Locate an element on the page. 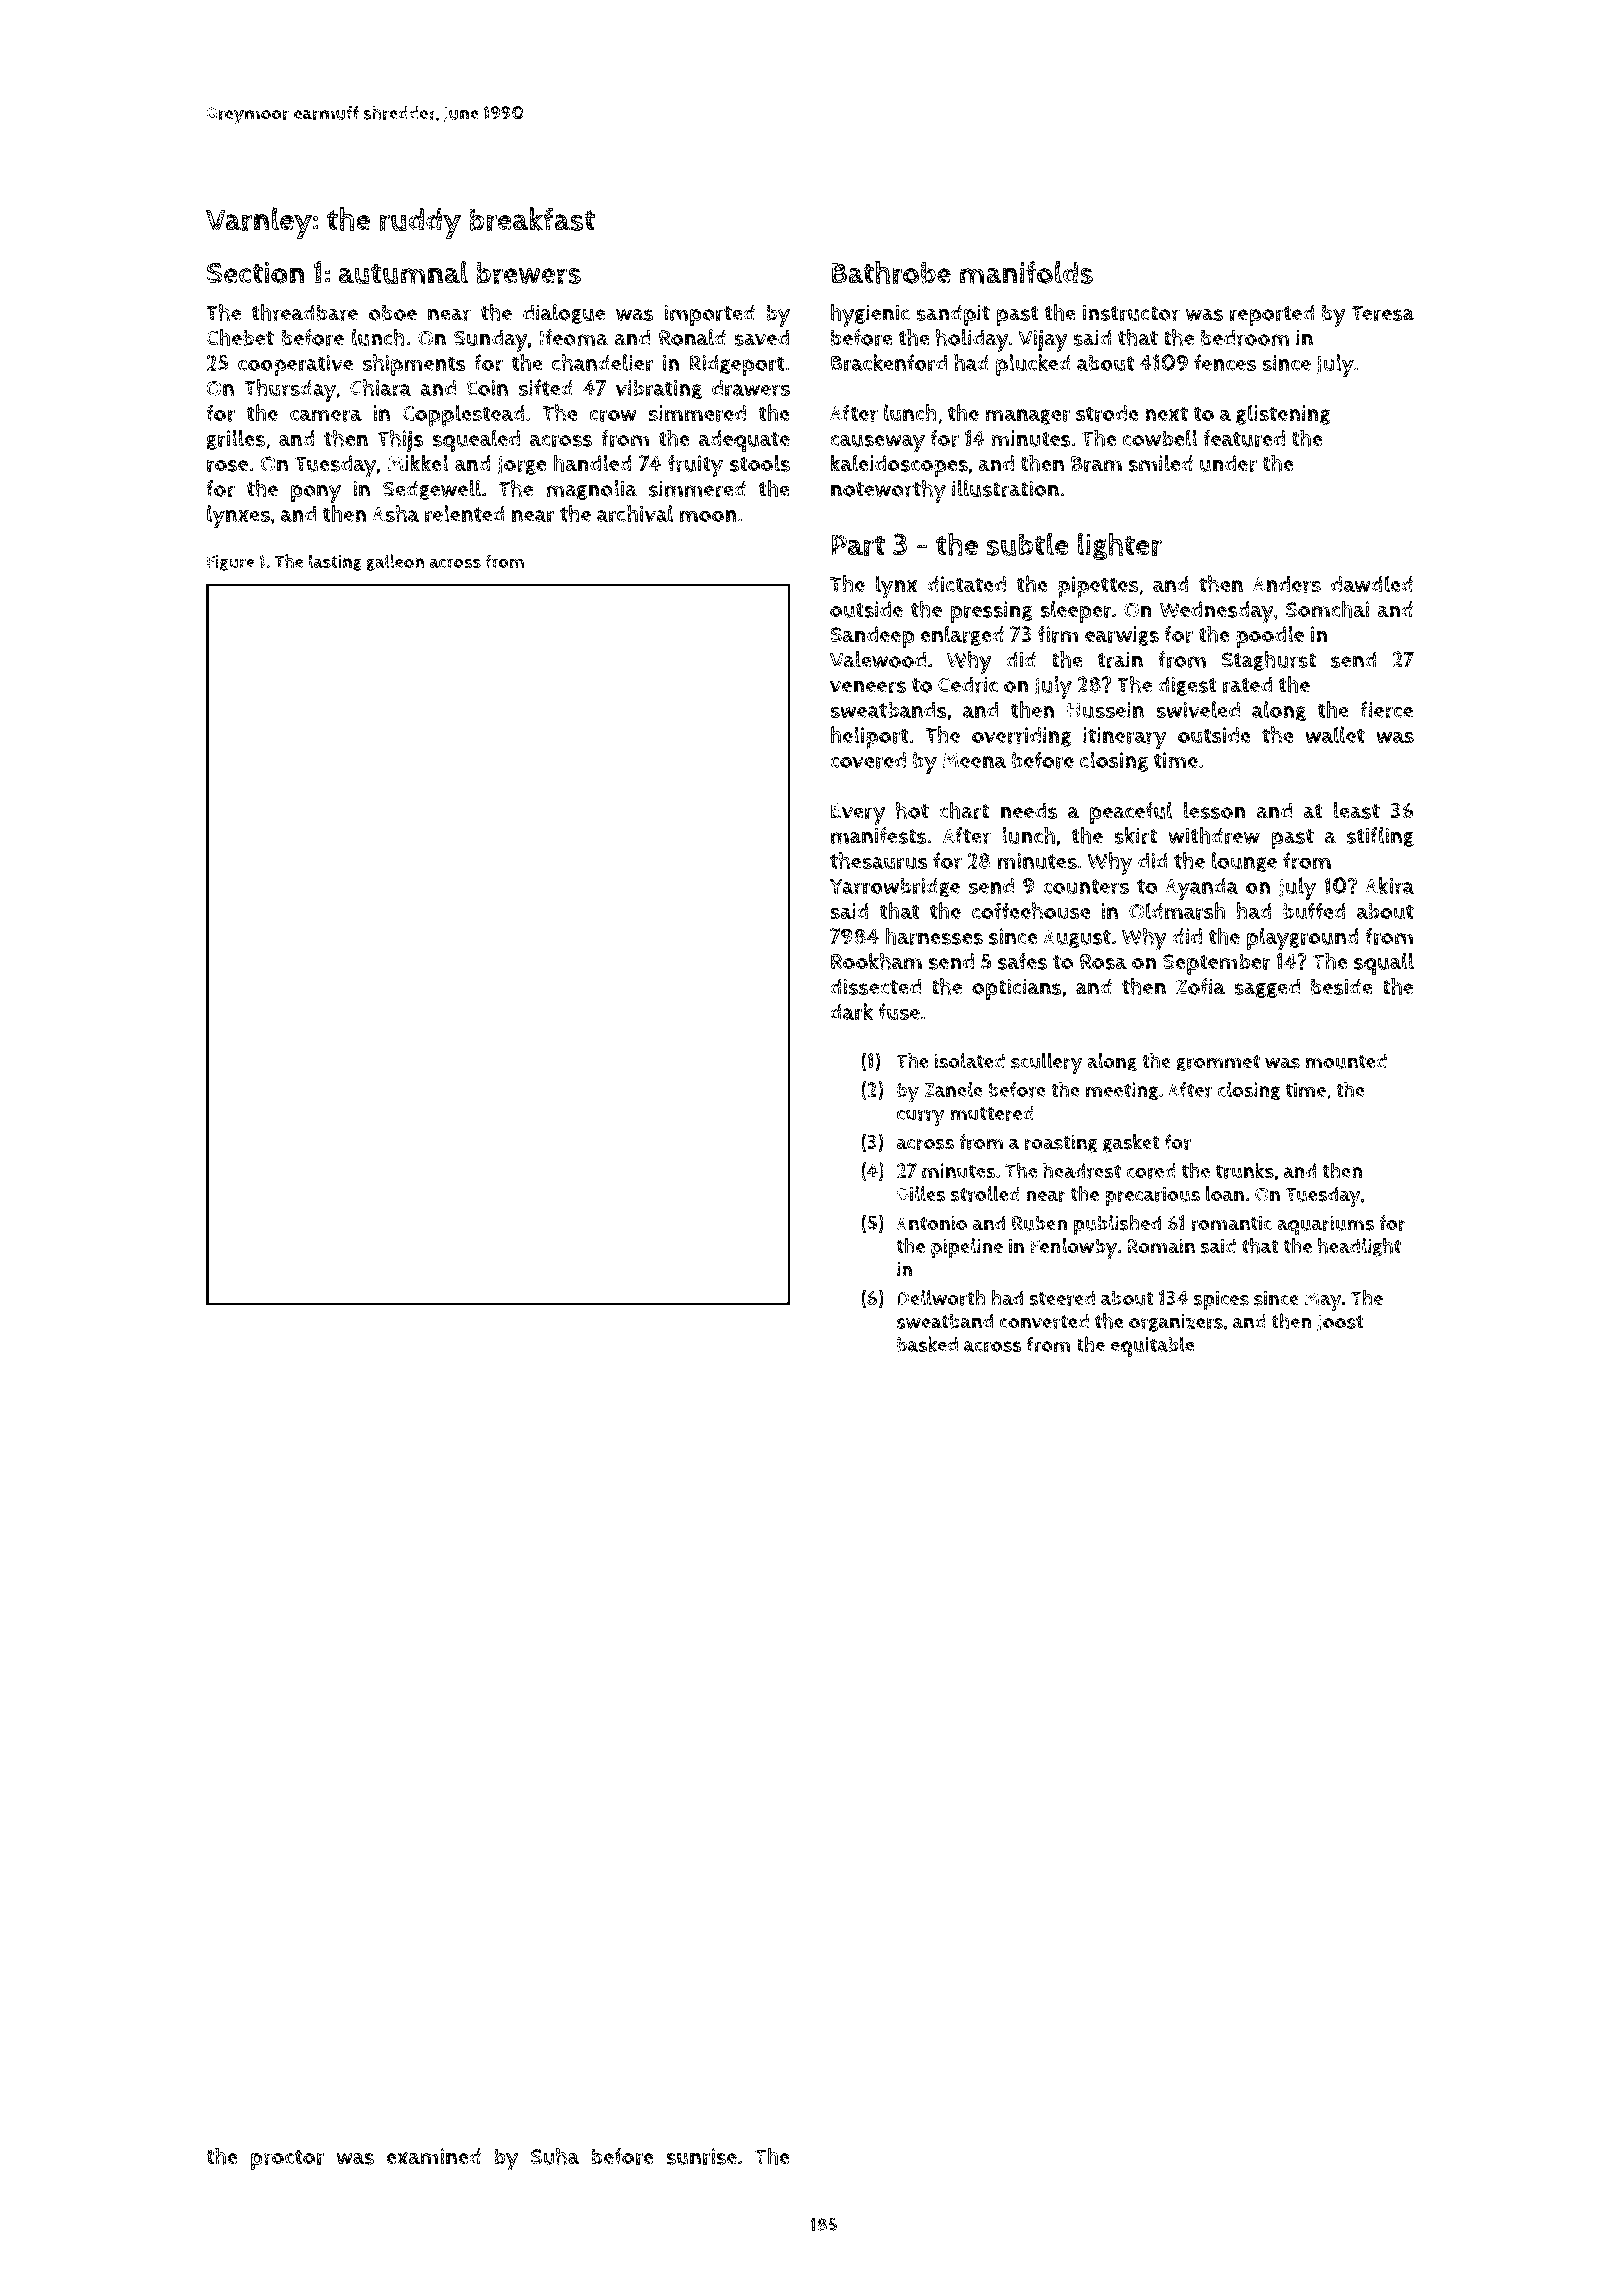  proctor is located at coordinates (287, 2160).
